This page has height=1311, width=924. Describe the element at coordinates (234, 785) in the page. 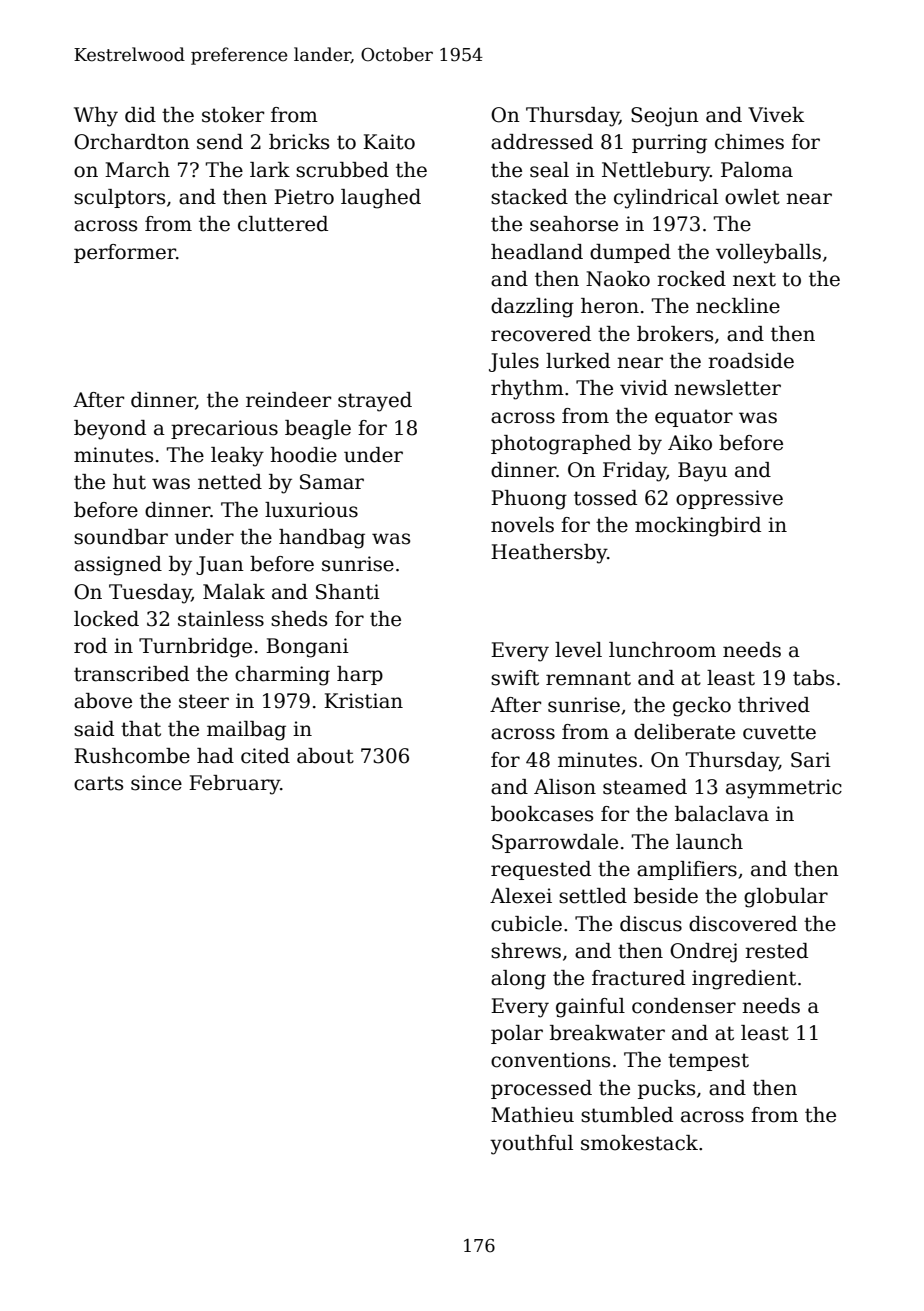

I see `February` at that location.
